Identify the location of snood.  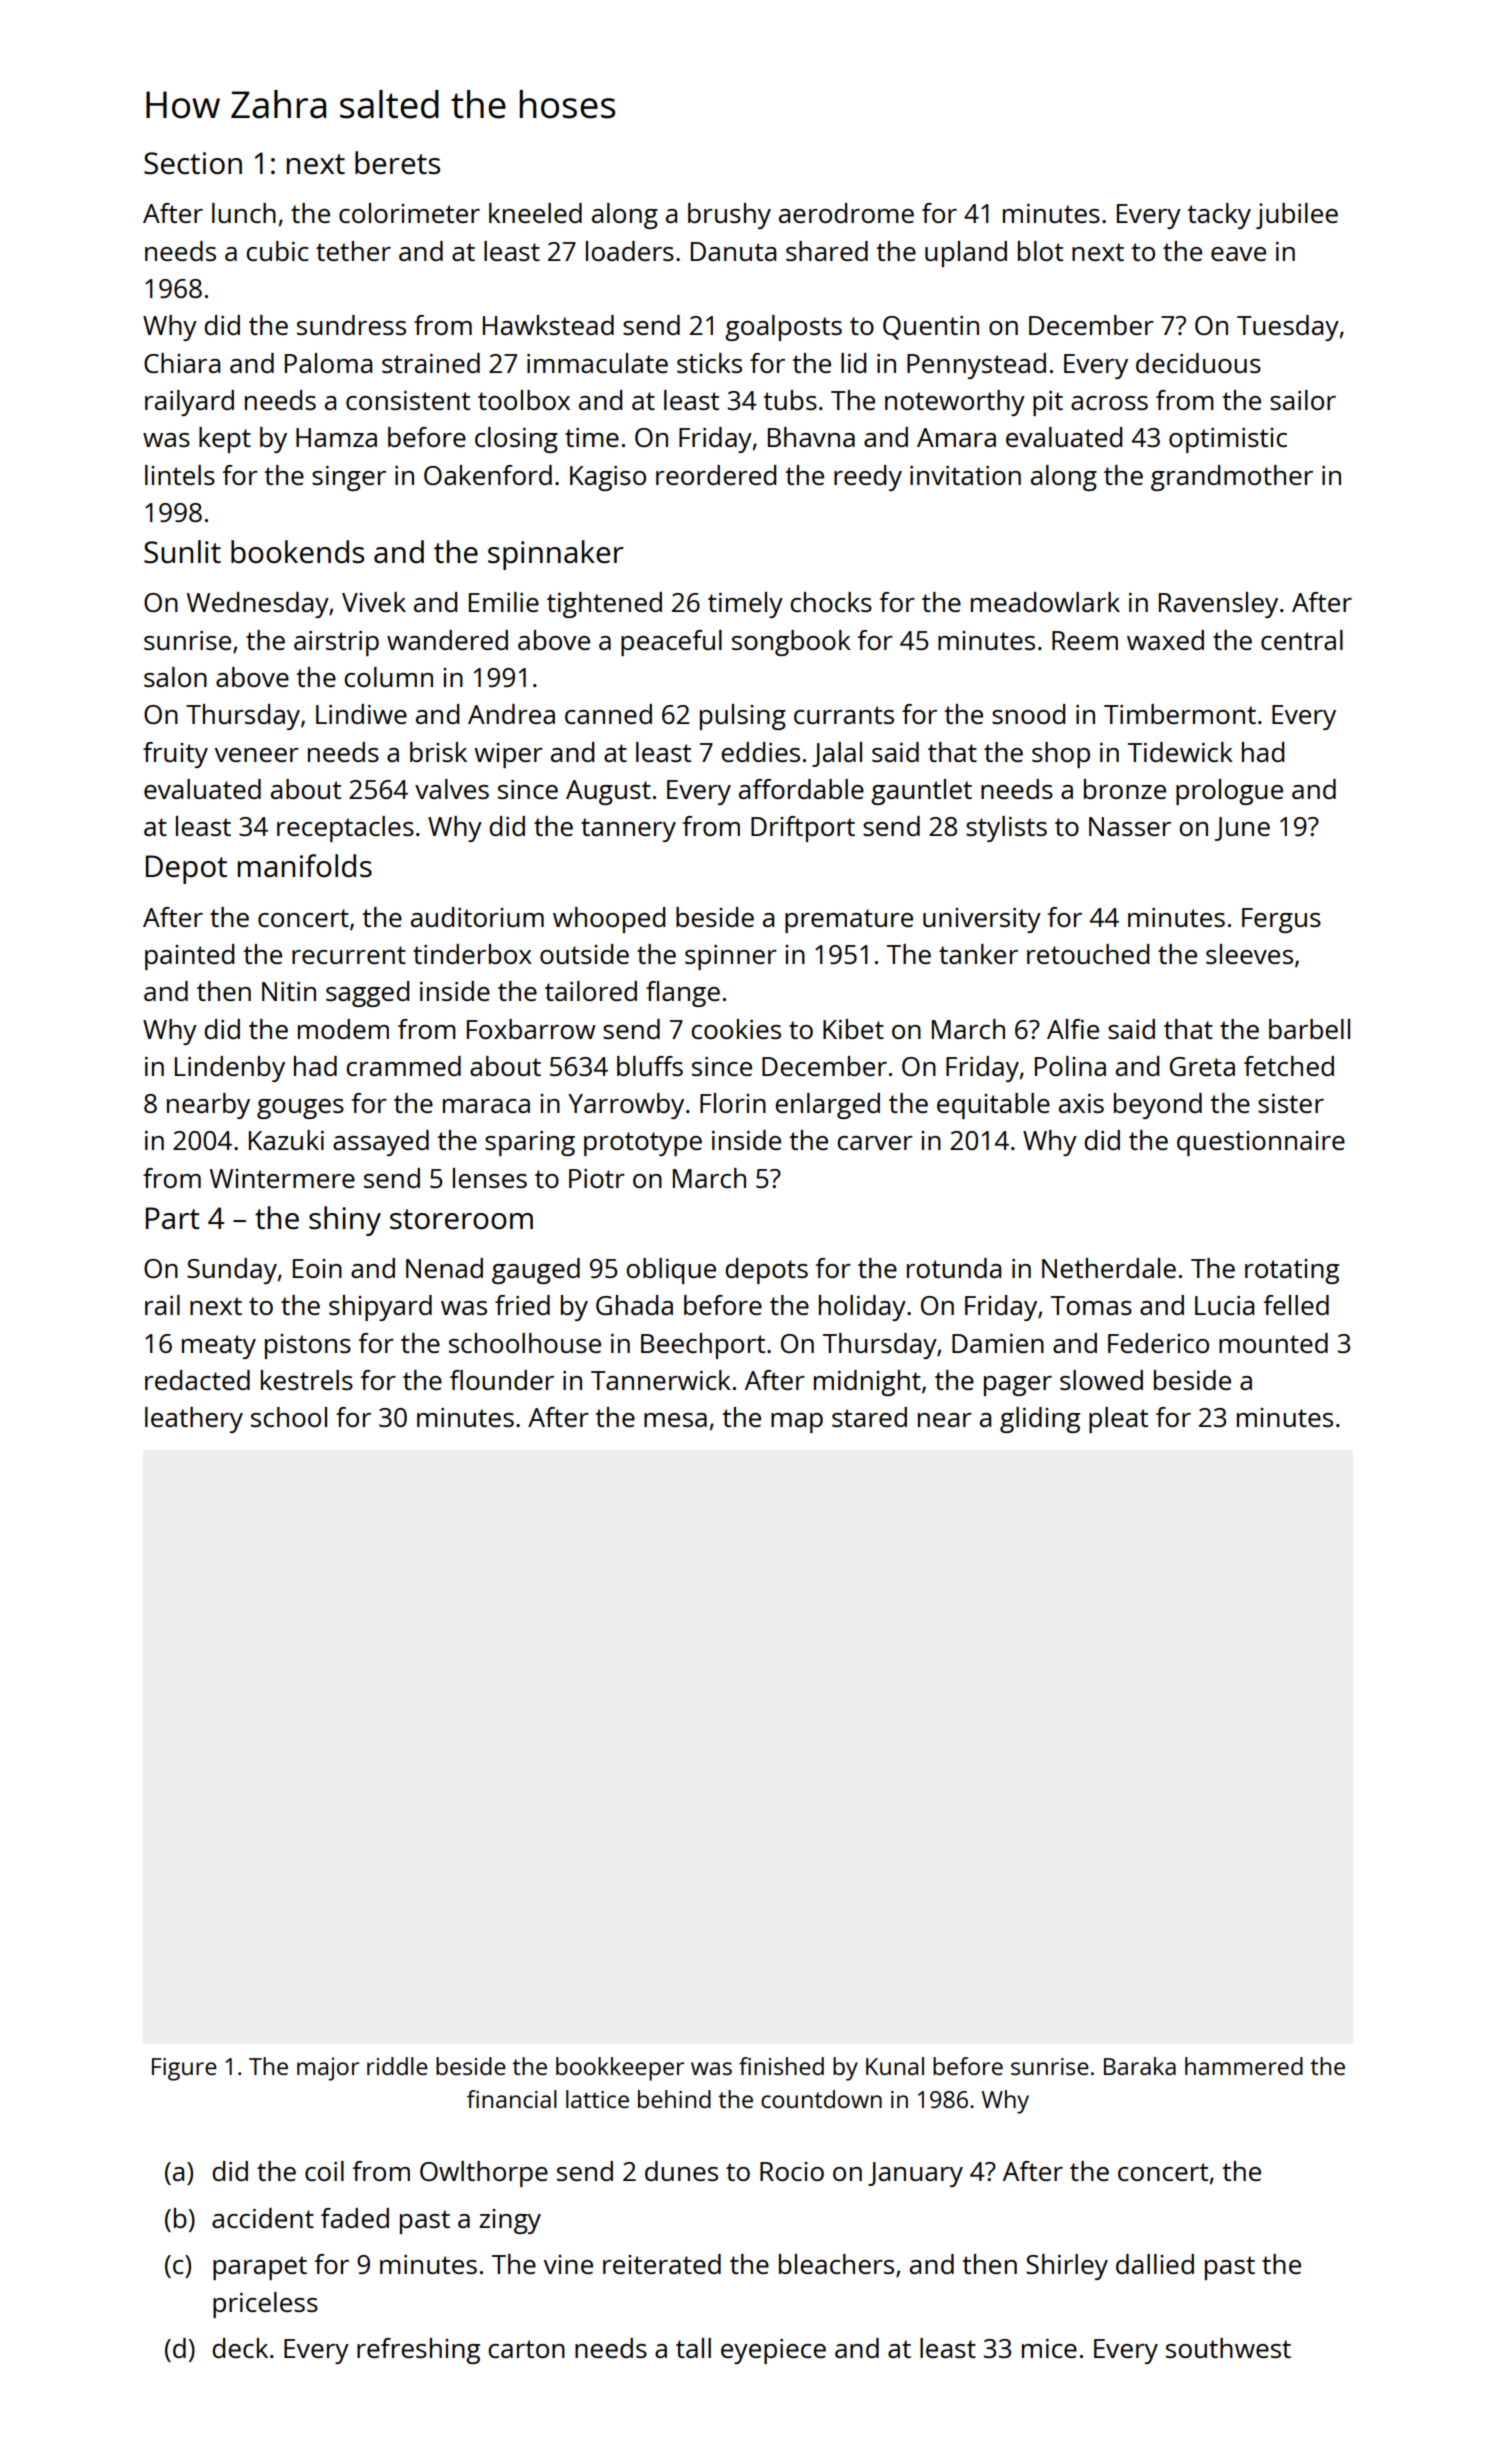
(1028, 714).
